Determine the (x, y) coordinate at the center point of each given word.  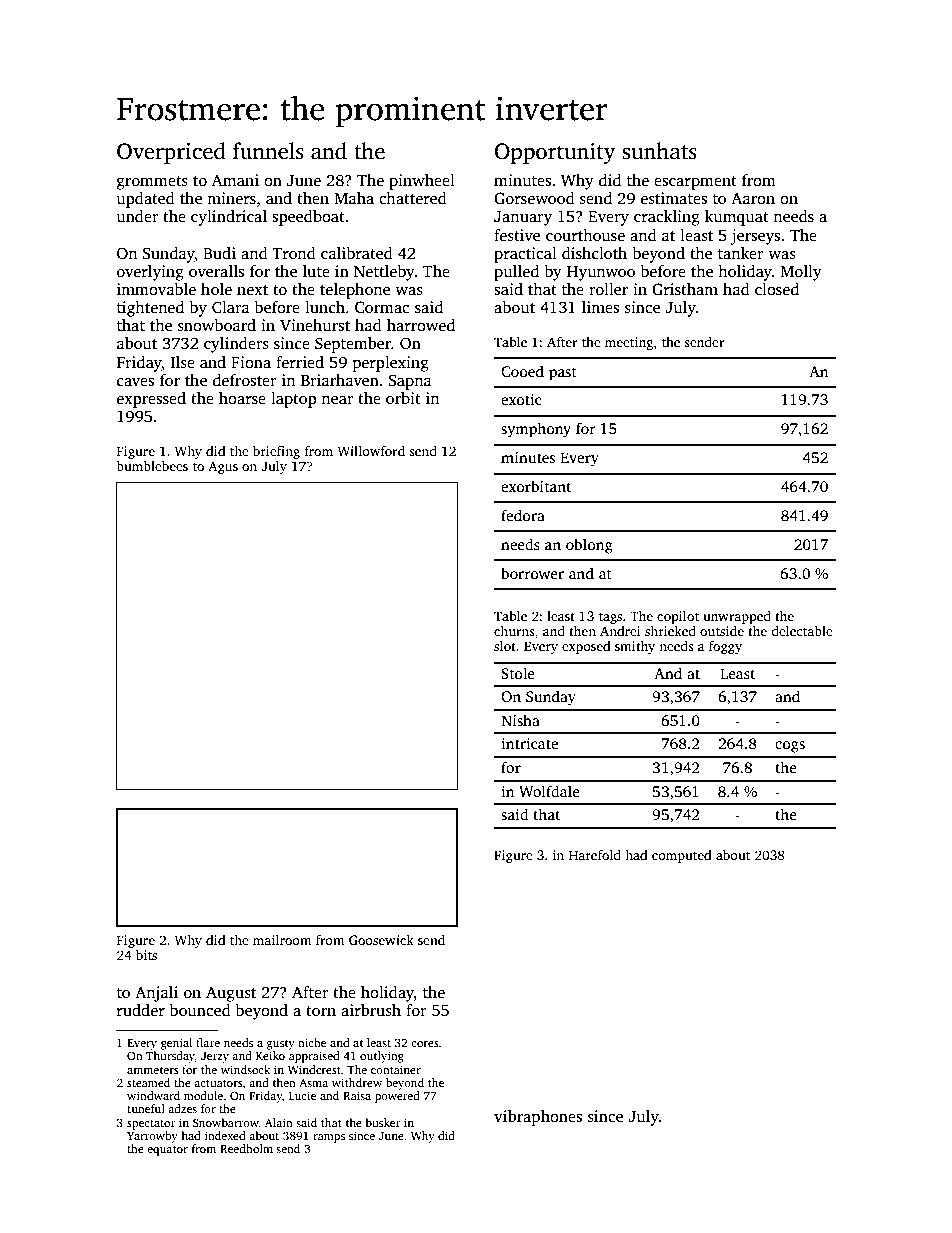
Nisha (520, 720)
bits (146, 955)
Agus (223, 467)
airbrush (371, 1010)
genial (176, 1044)
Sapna (410, 382)
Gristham (685, 289)
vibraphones (538, 1118)
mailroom (282, 940)
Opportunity (555, 153)
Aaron (753, 198)
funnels (268, 151)
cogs (790, 747)
